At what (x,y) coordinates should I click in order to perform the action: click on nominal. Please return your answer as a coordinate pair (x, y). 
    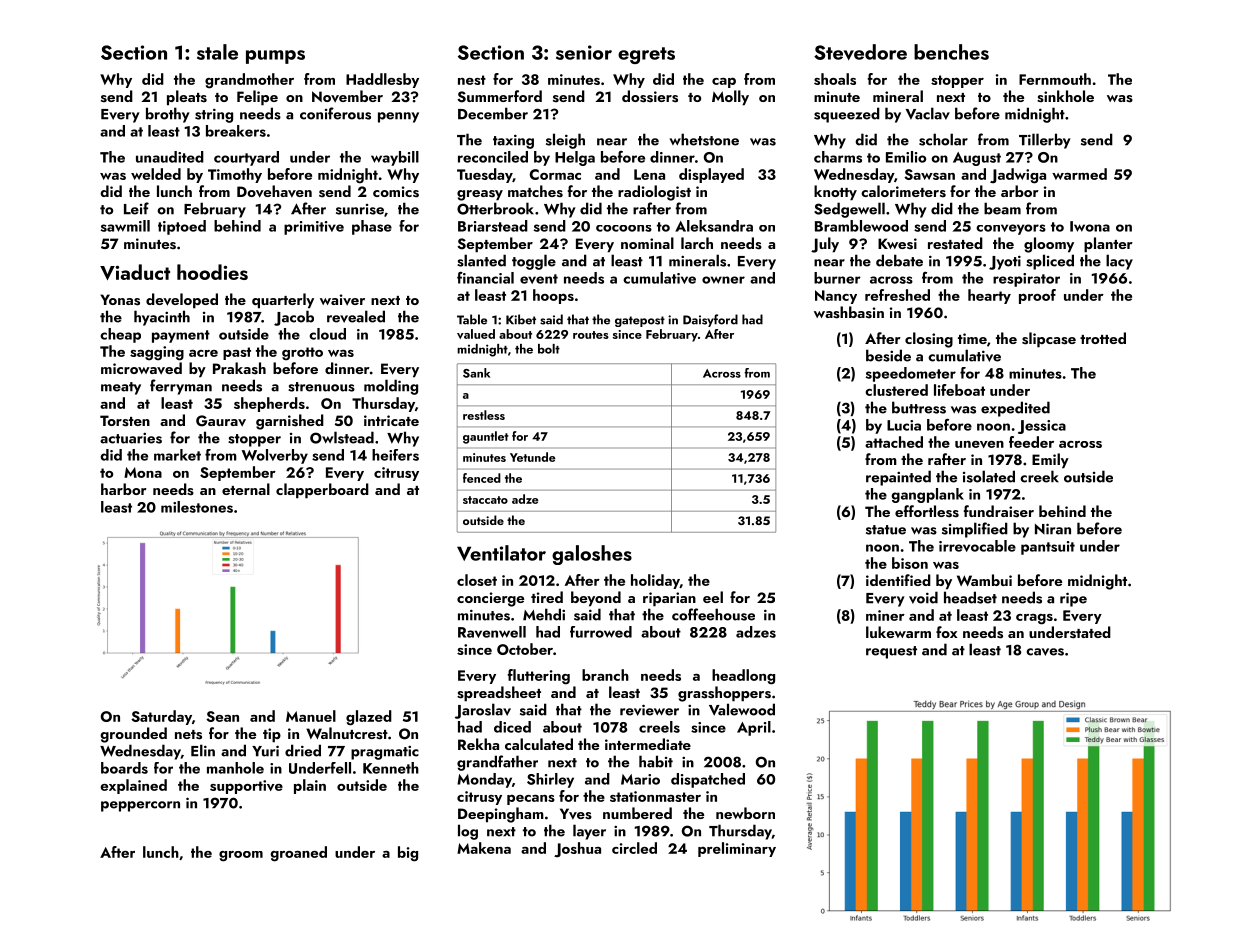
    Looking at the image, I should click on (647, 243).
